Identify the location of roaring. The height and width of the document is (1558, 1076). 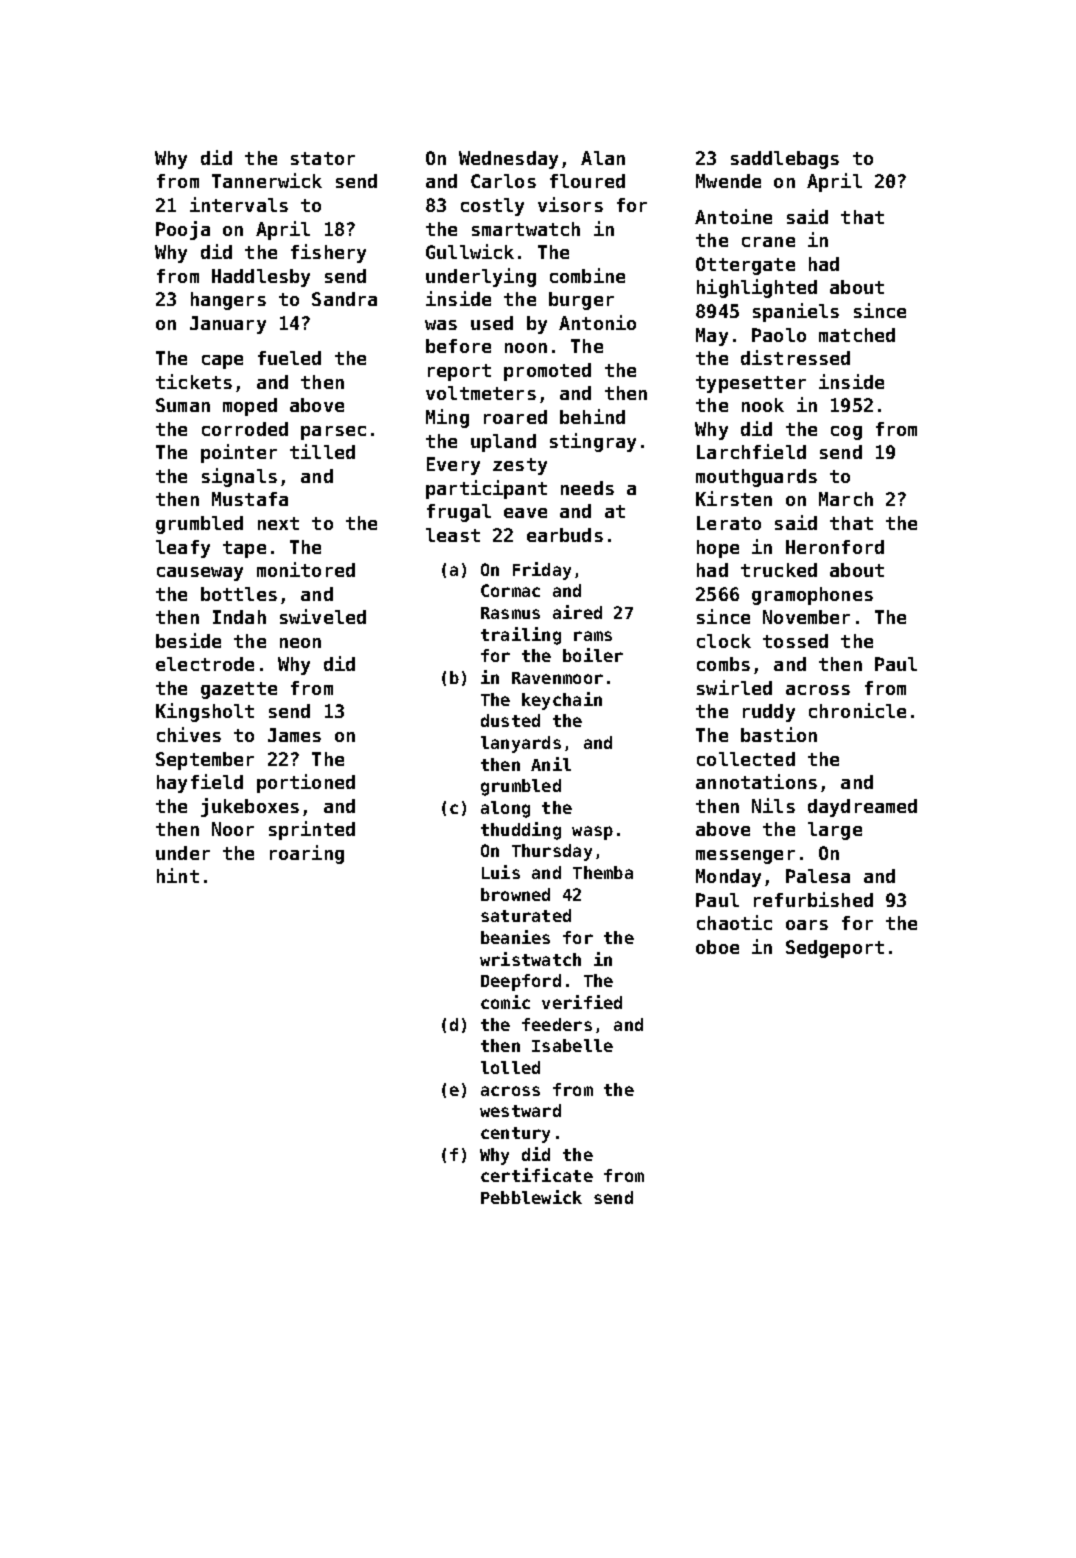
(307, 854).
